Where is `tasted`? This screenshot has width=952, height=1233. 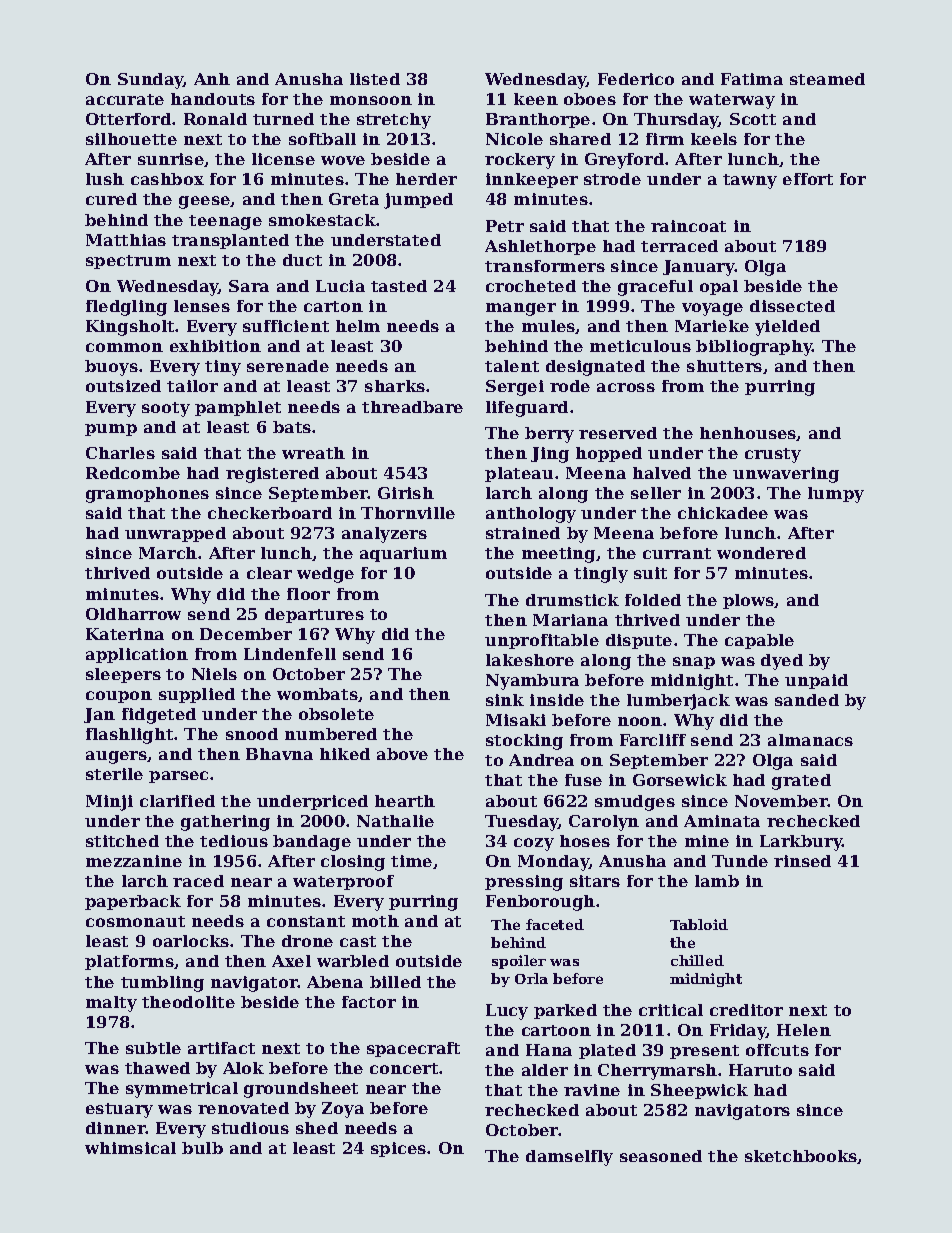 tasted is located at coordinates (399, 286).
